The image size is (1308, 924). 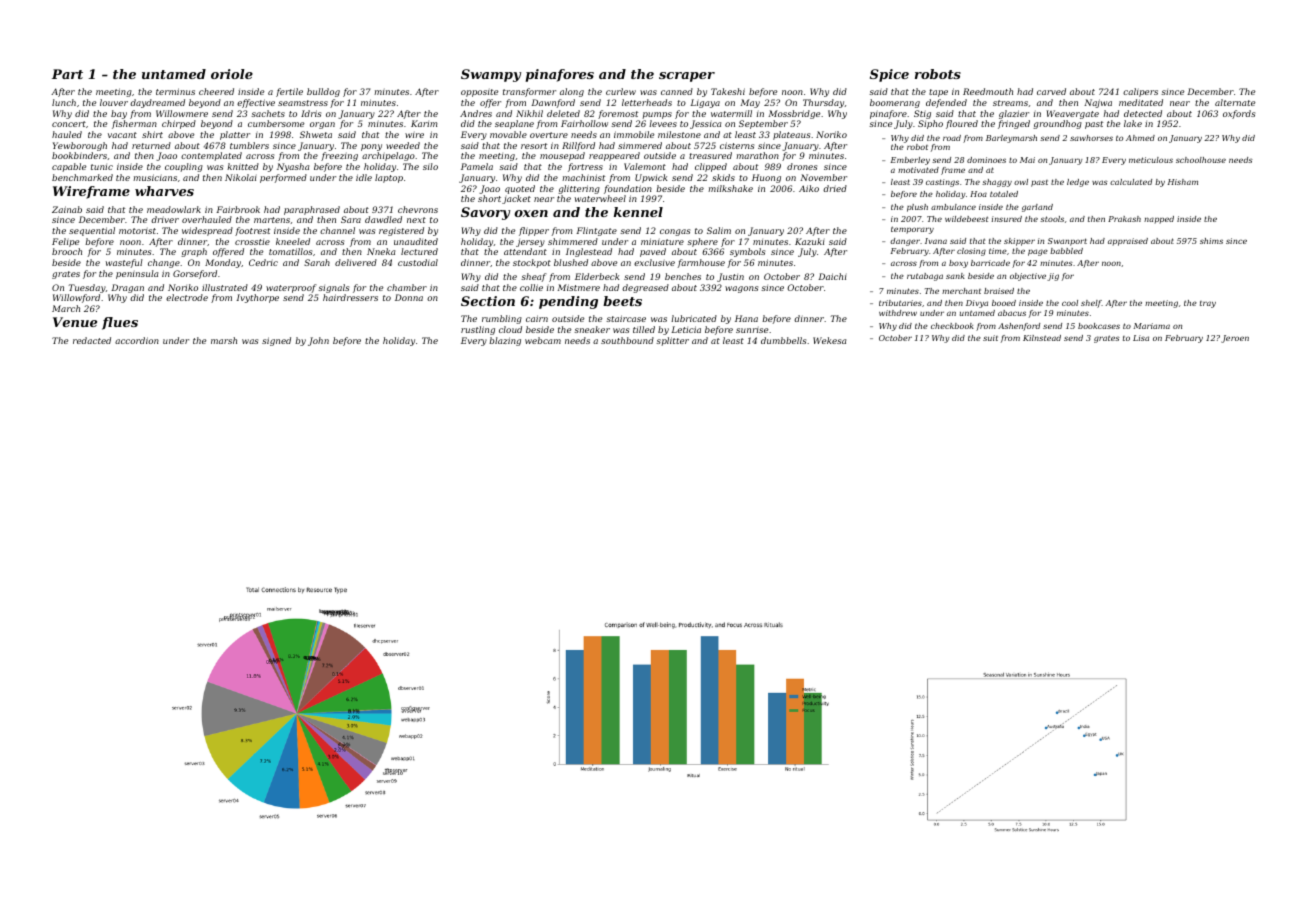 I want to click on Takeshi, so click(x=728, y=91).
